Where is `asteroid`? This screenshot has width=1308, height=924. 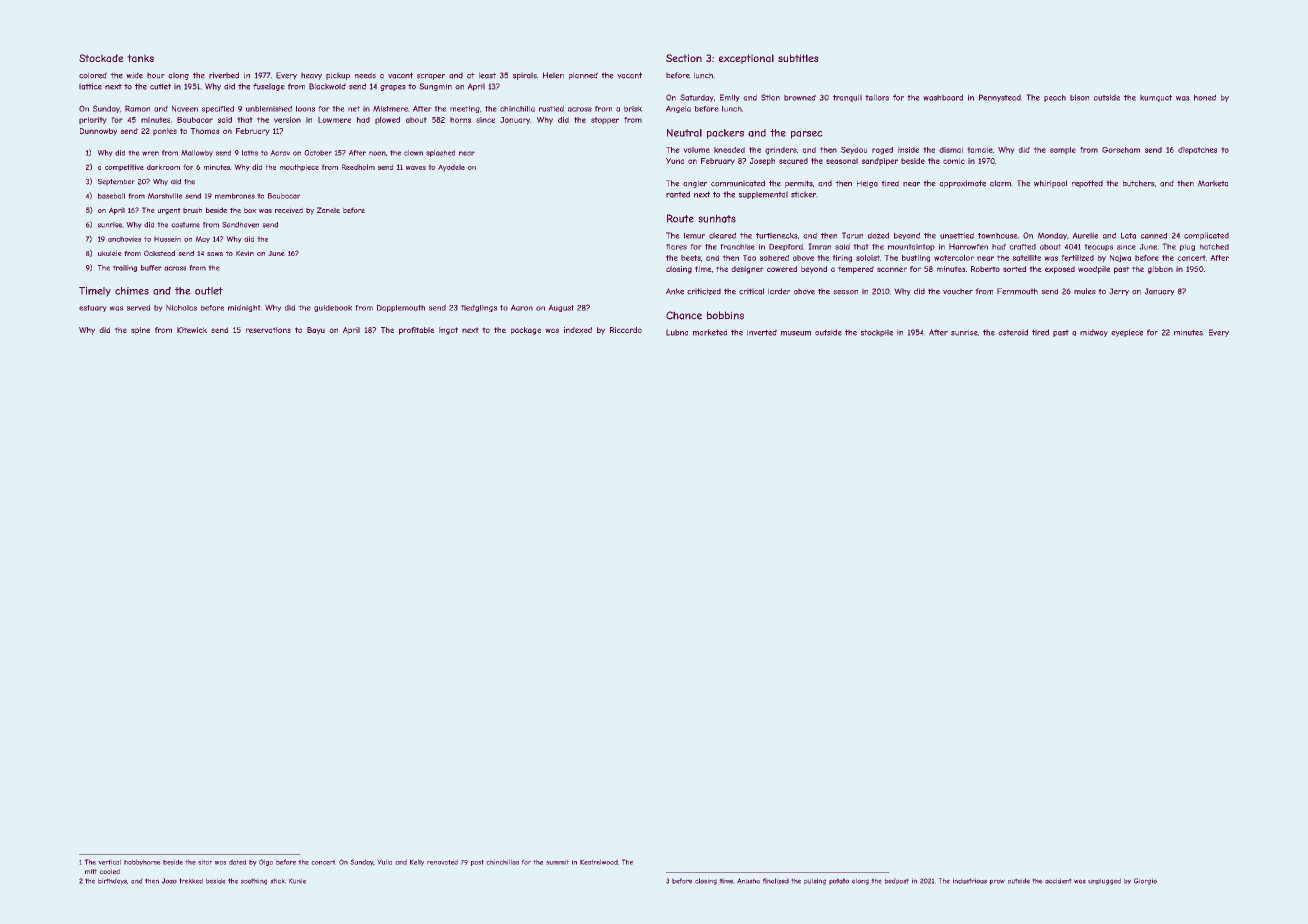 asteroid is located at coordinates (1013, 332).
